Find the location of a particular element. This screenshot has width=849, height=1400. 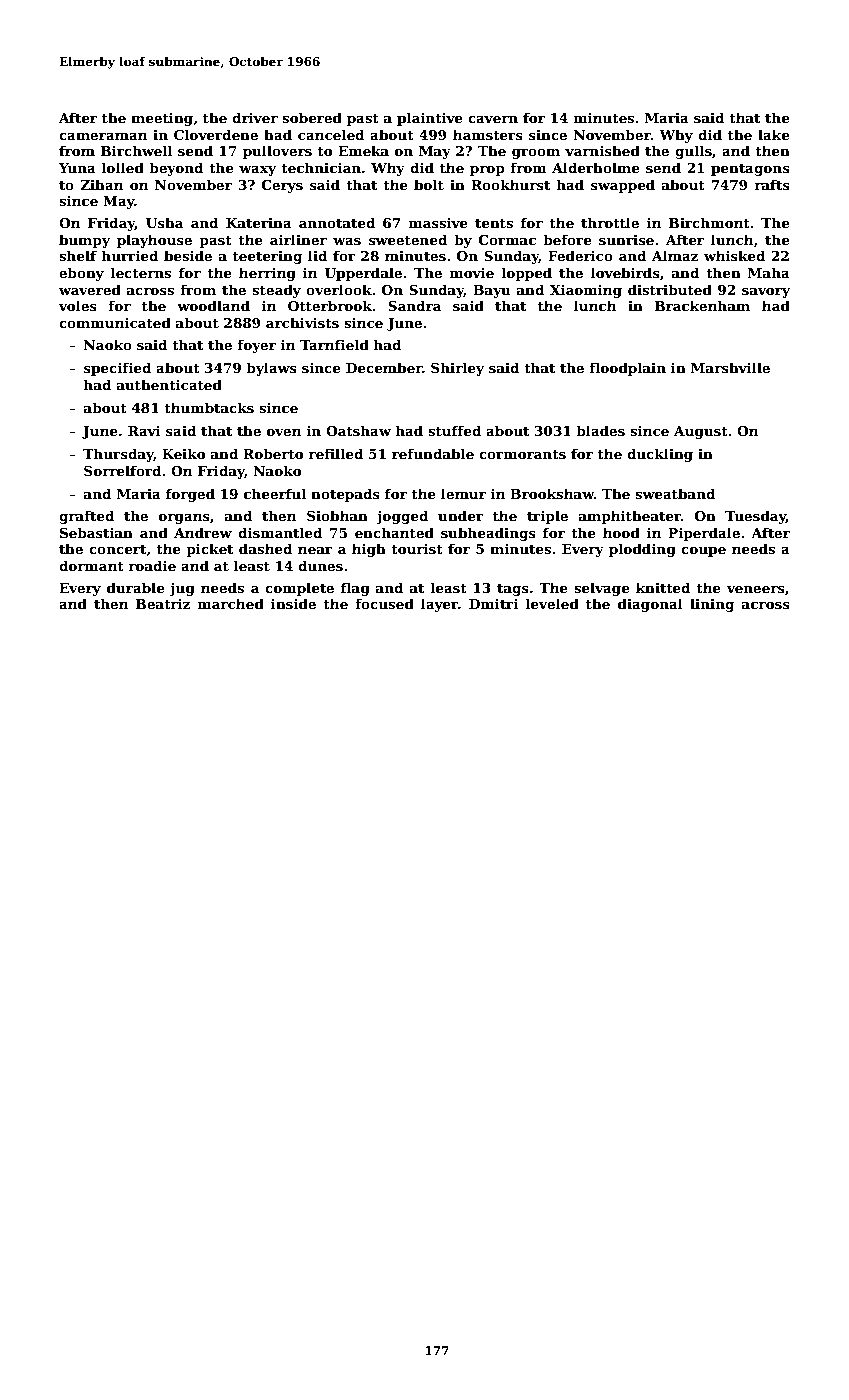

Birchmont is located at coordinates (709, 222).
